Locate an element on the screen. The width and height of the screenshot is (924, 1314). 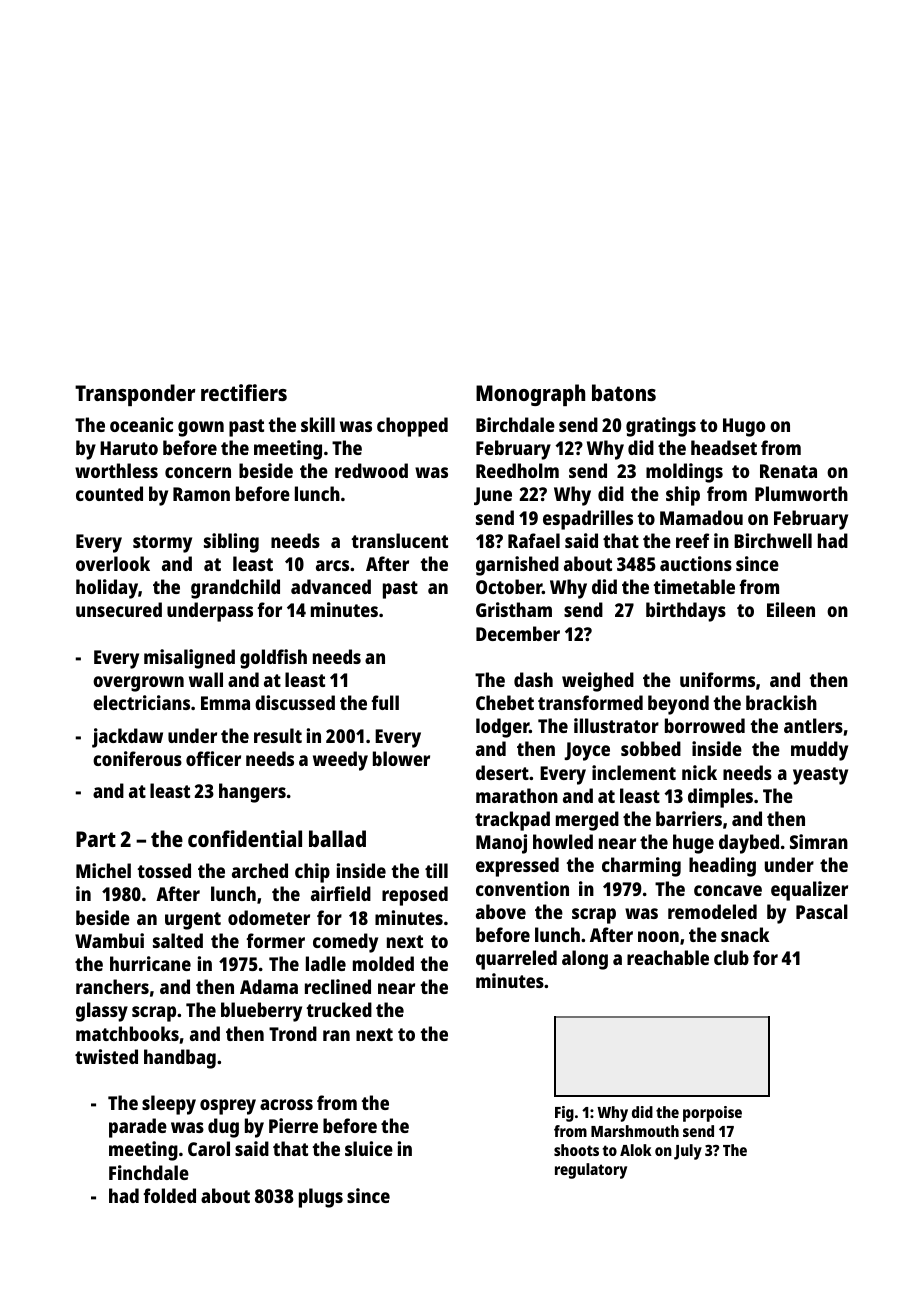
trackpad is located at coordinates (512, 821).
